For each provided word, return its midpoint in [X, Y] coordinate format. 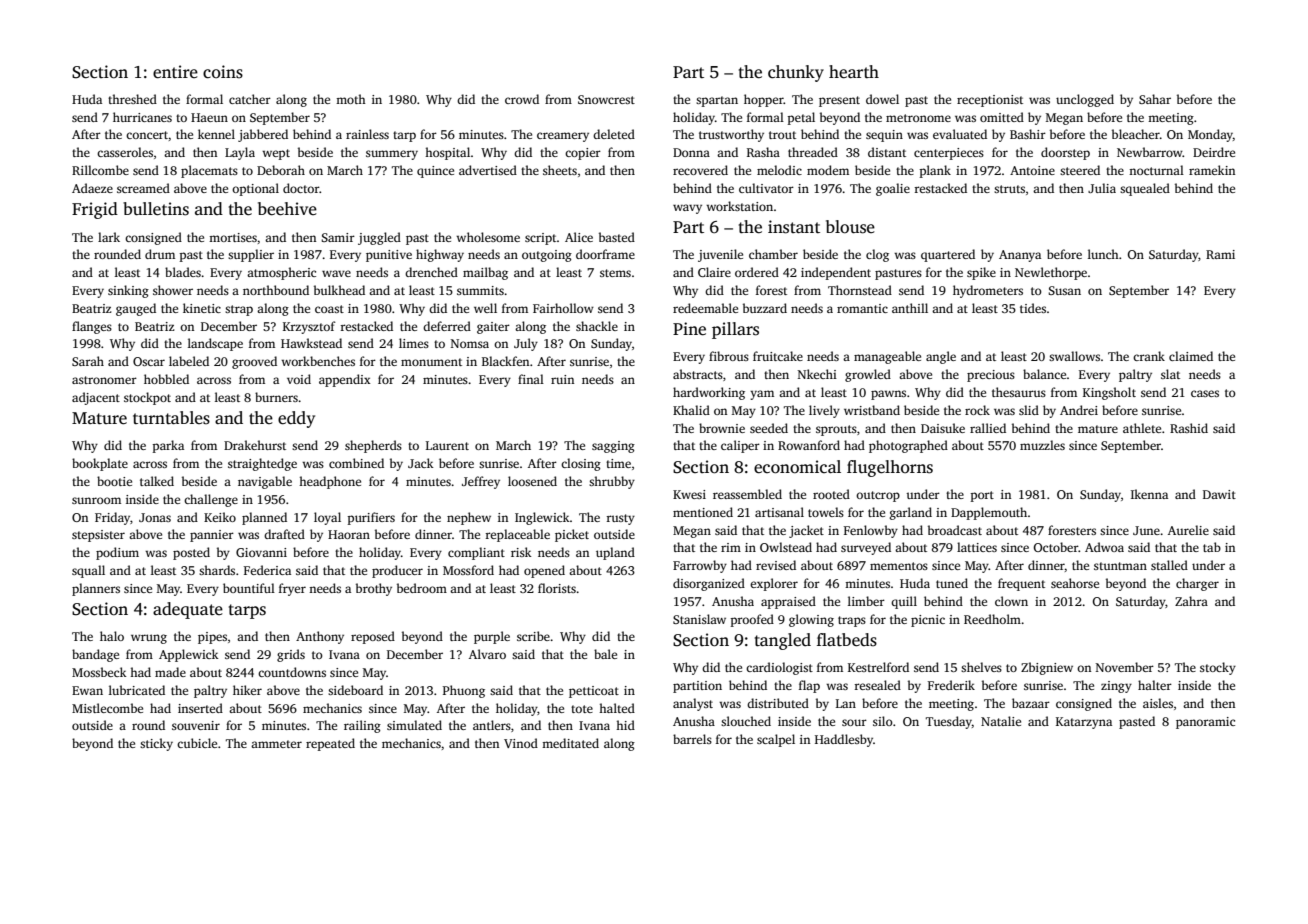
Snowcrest [606, 99]
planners [96, 589]
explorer [774, 584]
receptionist [990, 101]
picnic [928, 621]
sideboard [355, 690]
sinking [128, 291]
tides [1033, 308]
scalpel [776, 740]
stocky [1218, 668]
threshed [132, 99]
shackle [597, 326]
